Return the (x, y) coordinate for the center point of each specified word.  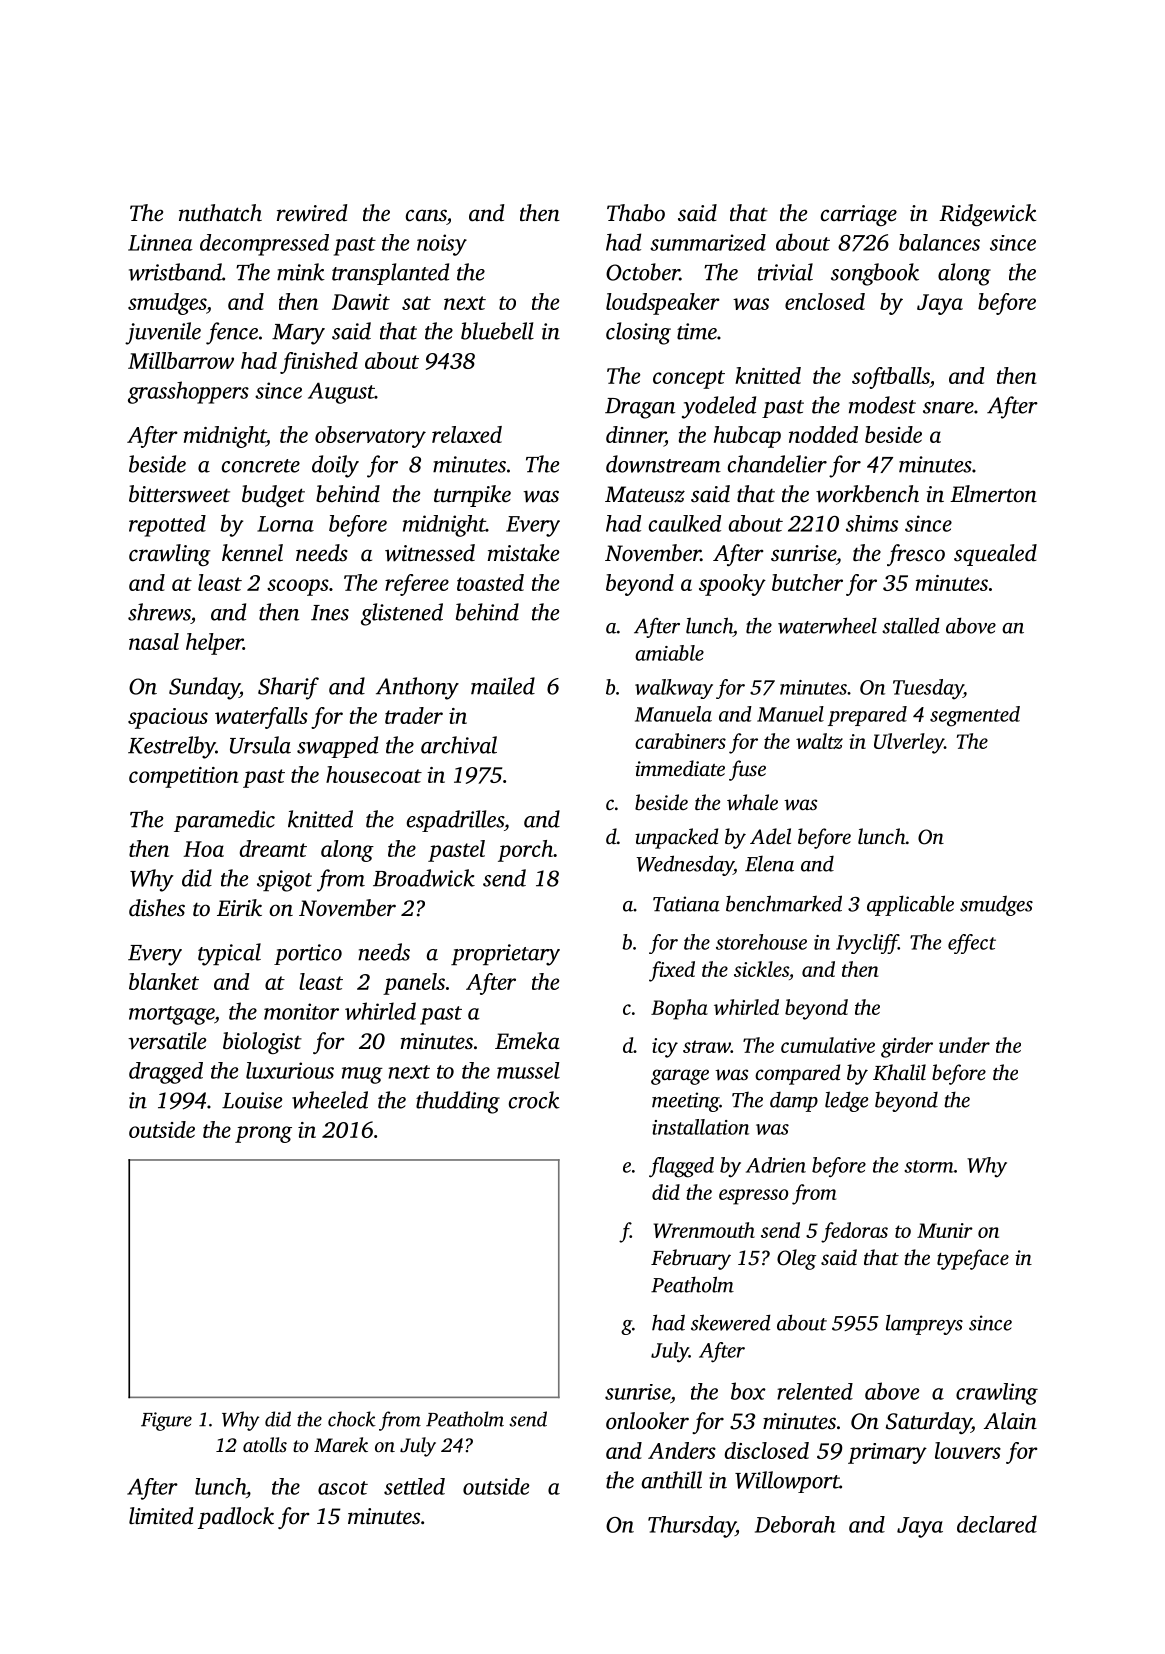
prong (263, 1134)
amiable (669, 653)
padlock (236, 1518)
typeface (973, 1259)
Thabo (636, 213)
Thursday (692, 1527)
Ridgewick (987, 215)
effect (972, 944)
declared (997, 1524)
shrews (159, 612)
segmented (975, 716)
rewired (312, 213)
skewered (731, 1322)
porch (525, 851)
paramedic (224, 821)
